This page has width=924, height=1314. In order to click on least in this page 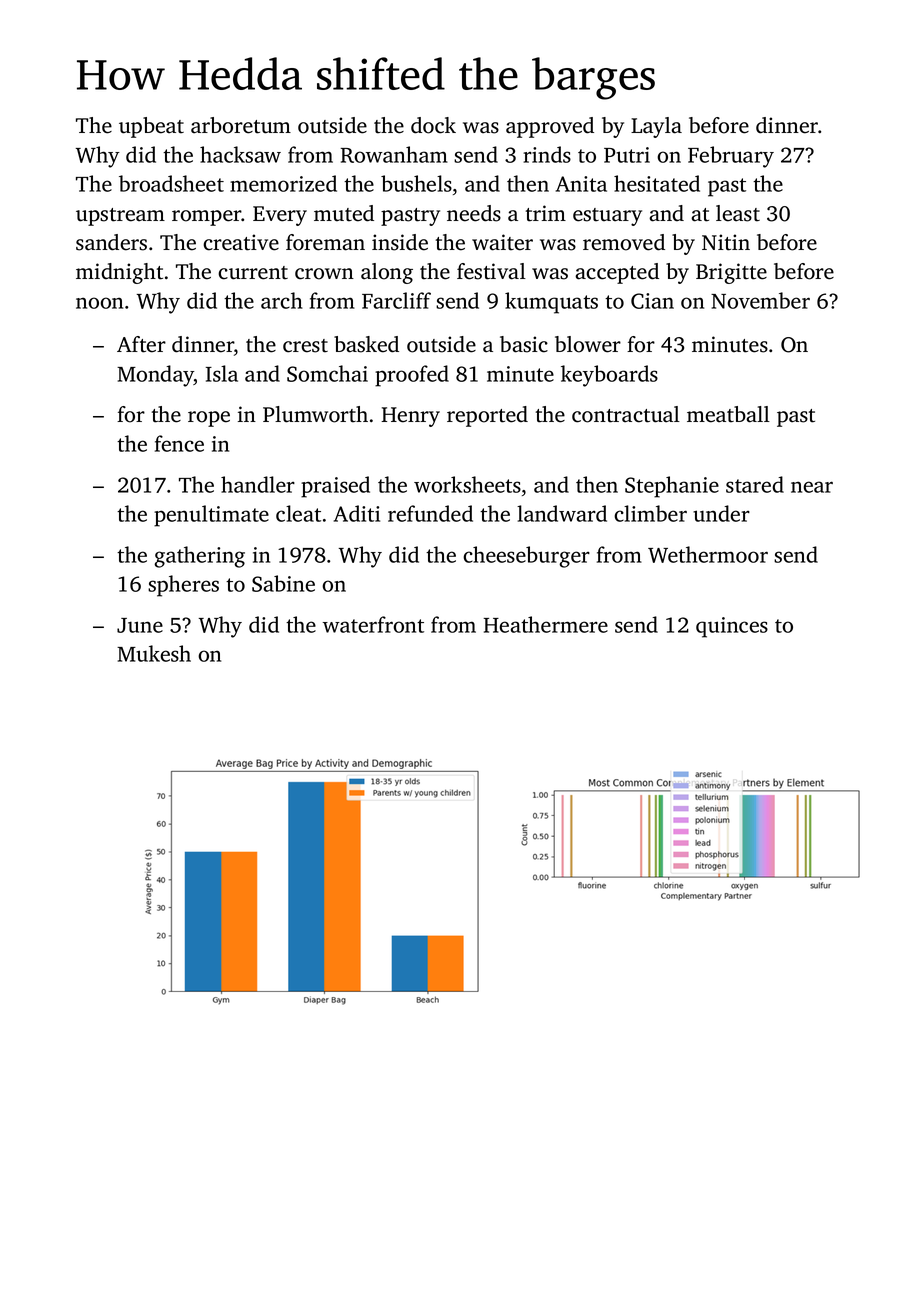, I will do `click(738, 213)`.
